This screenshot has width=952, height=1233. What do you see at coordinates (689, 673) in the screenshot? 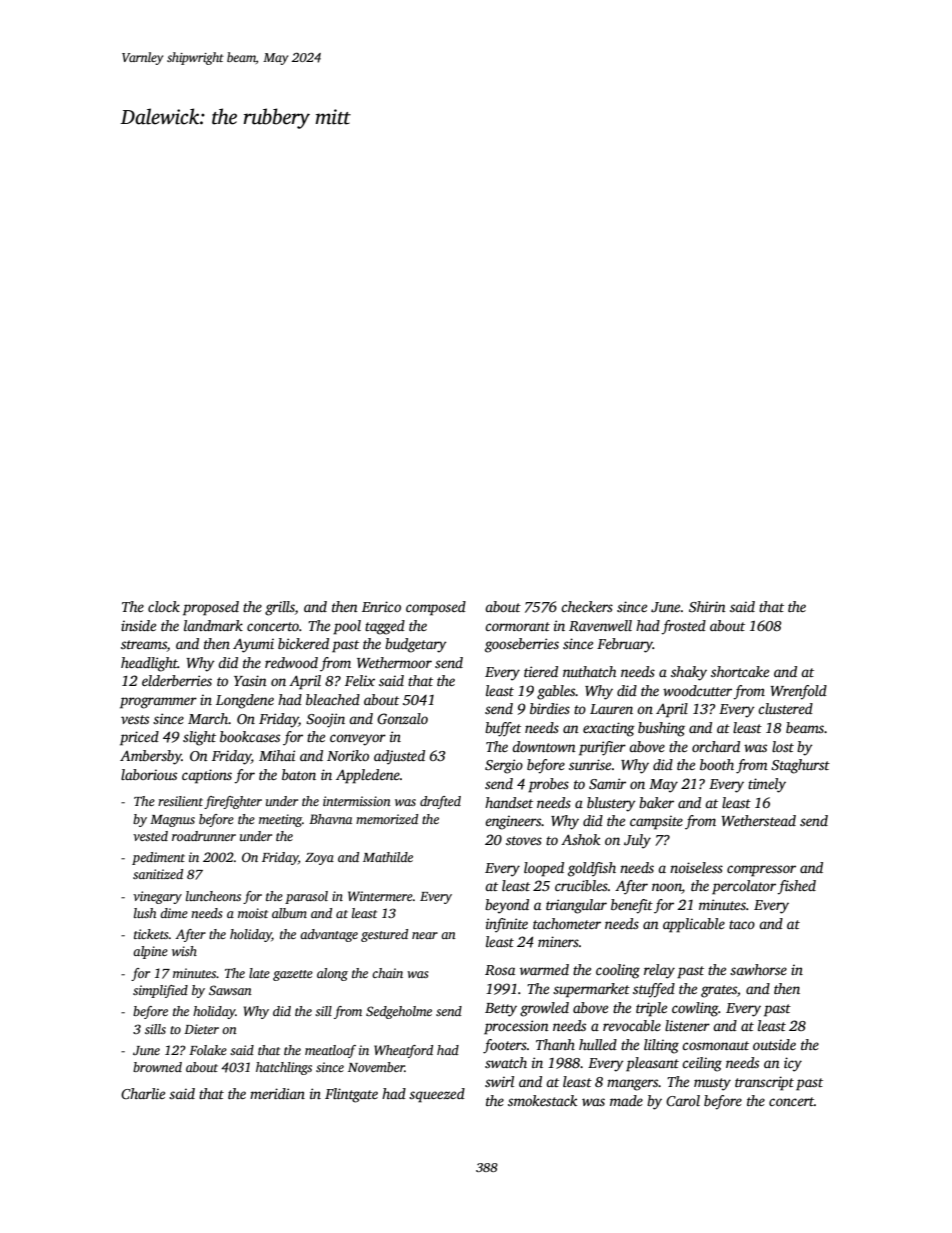
I see `shaky` at bounding box center [689, 673].
